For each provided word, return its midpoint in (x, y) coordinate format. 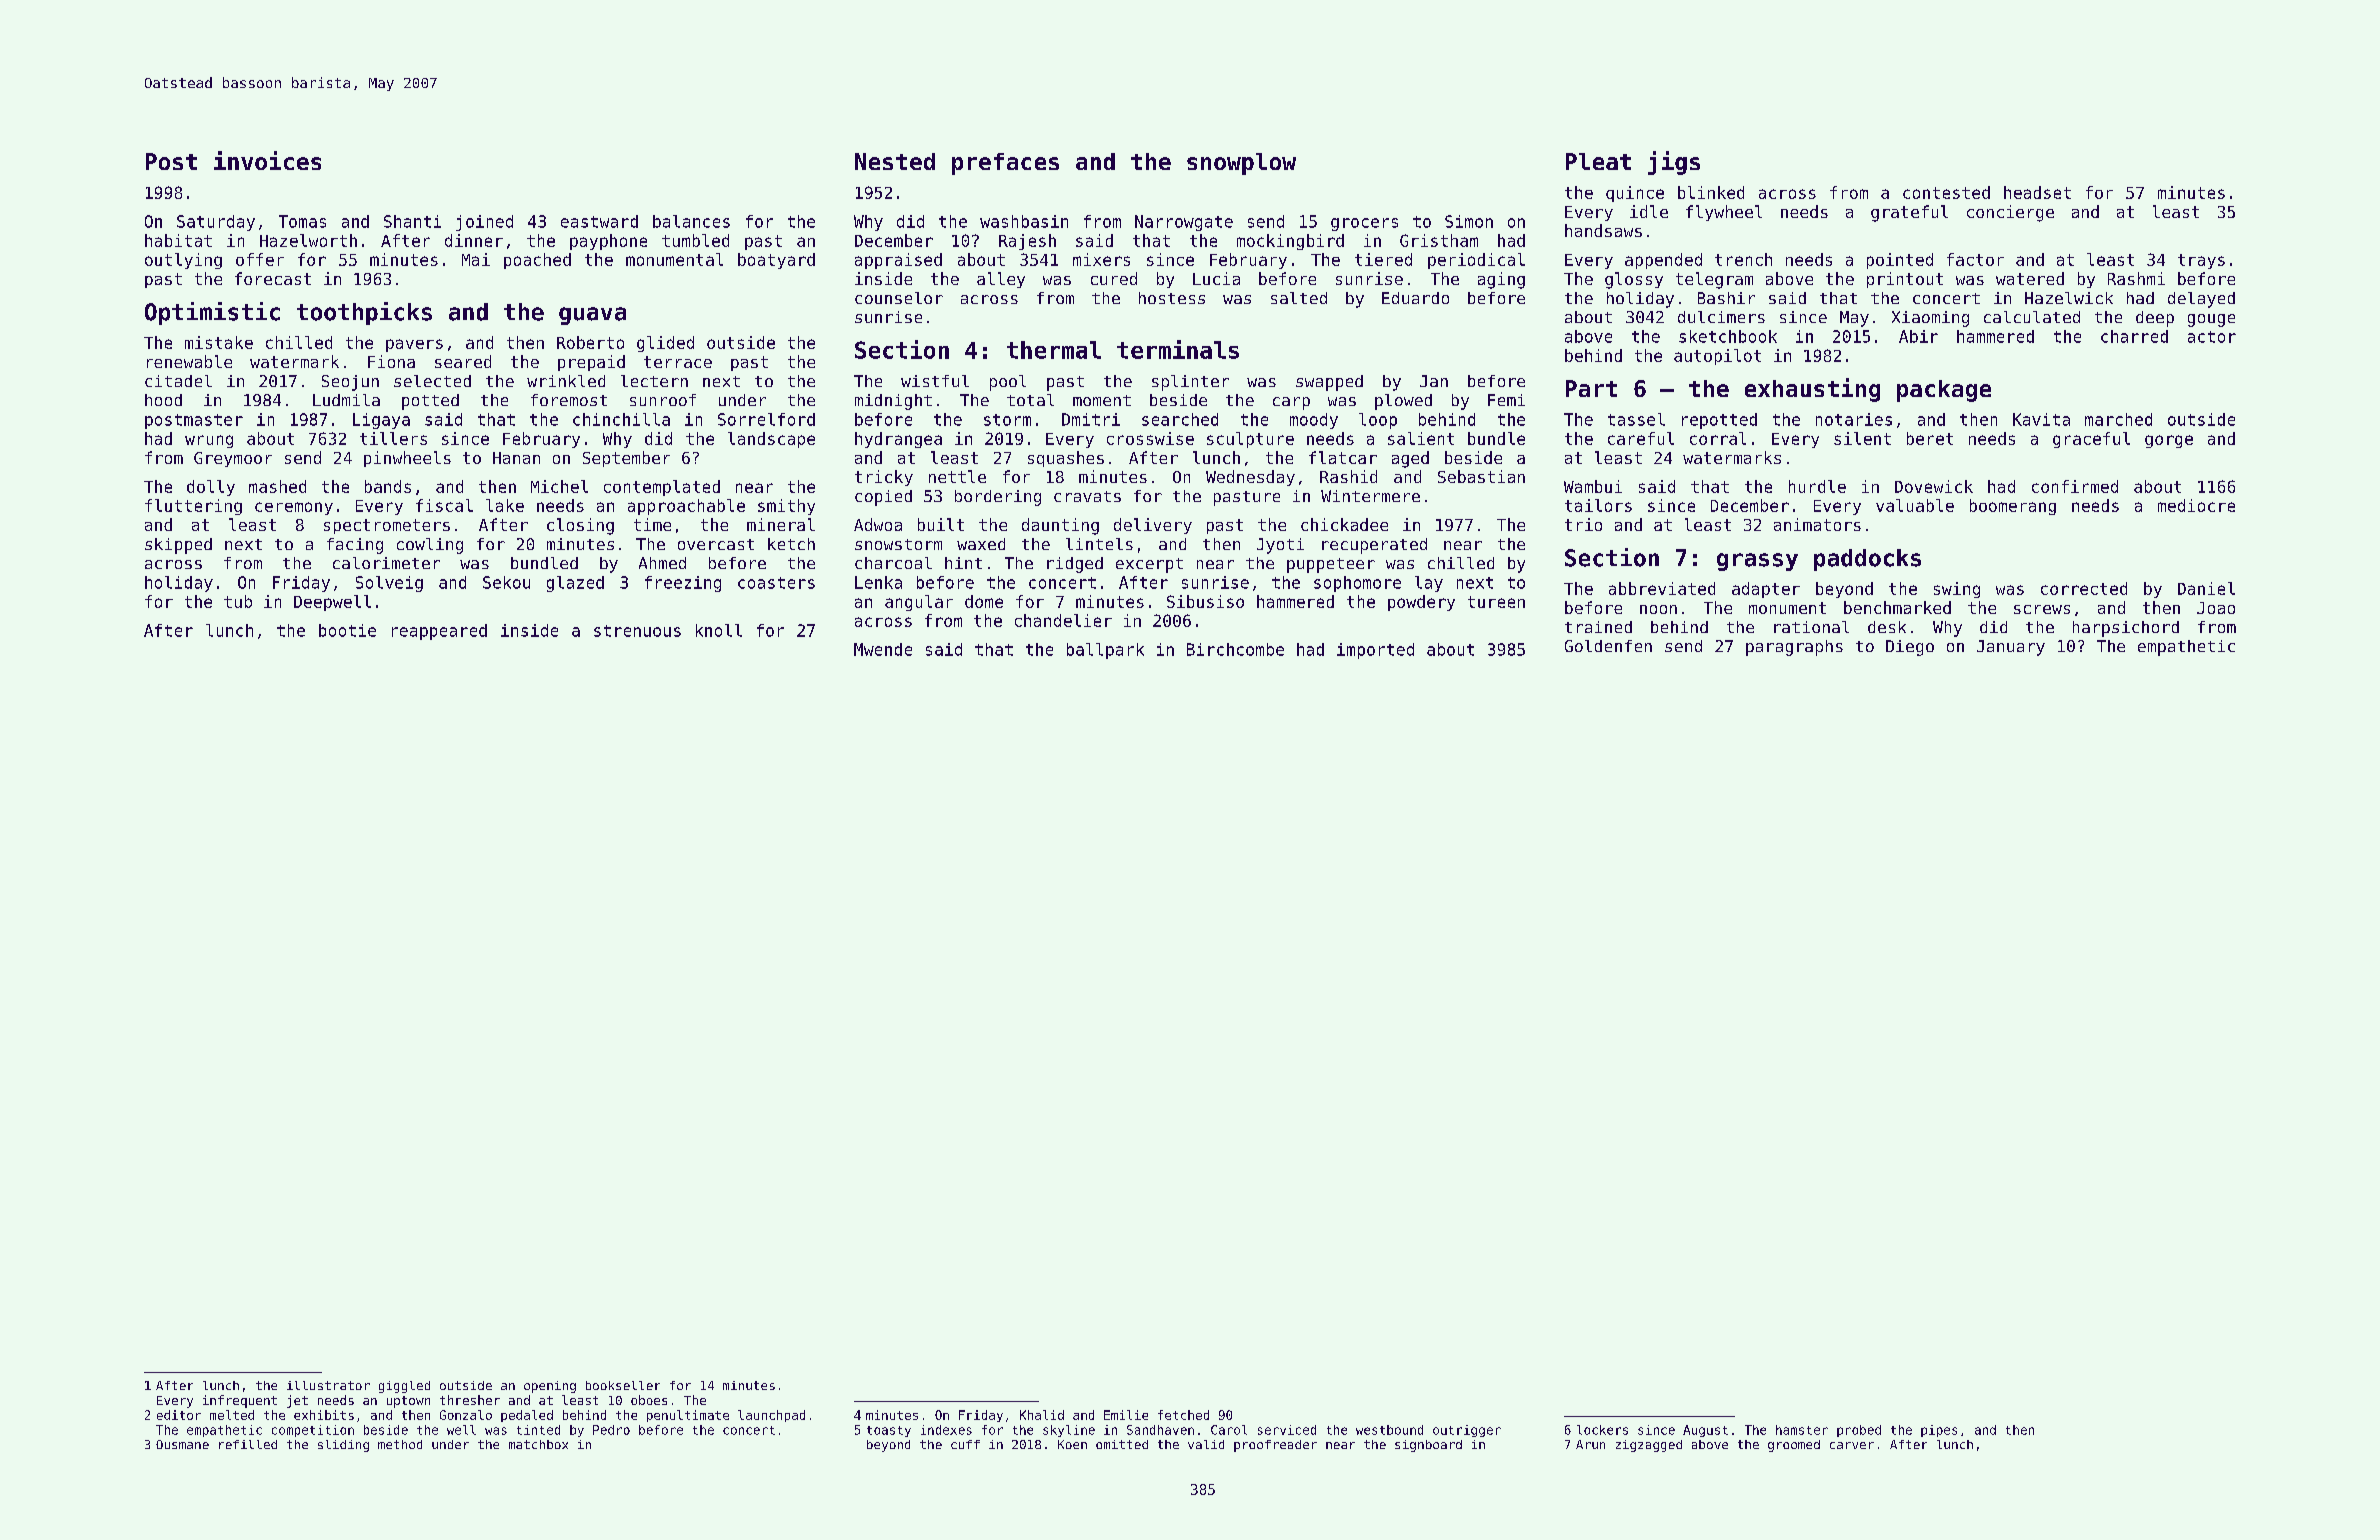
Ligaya (381, 421)
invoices (267, 160)
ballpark (1105, 651)
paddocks (1867, 560)
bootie (347, 630)
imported (1375, 651)
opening (550, 1387)
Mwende (883, 649)
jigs (1674, 163)
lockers (1602, 1430)
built (941, 524)
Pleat (1598, 161)
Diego (1910, 648)
